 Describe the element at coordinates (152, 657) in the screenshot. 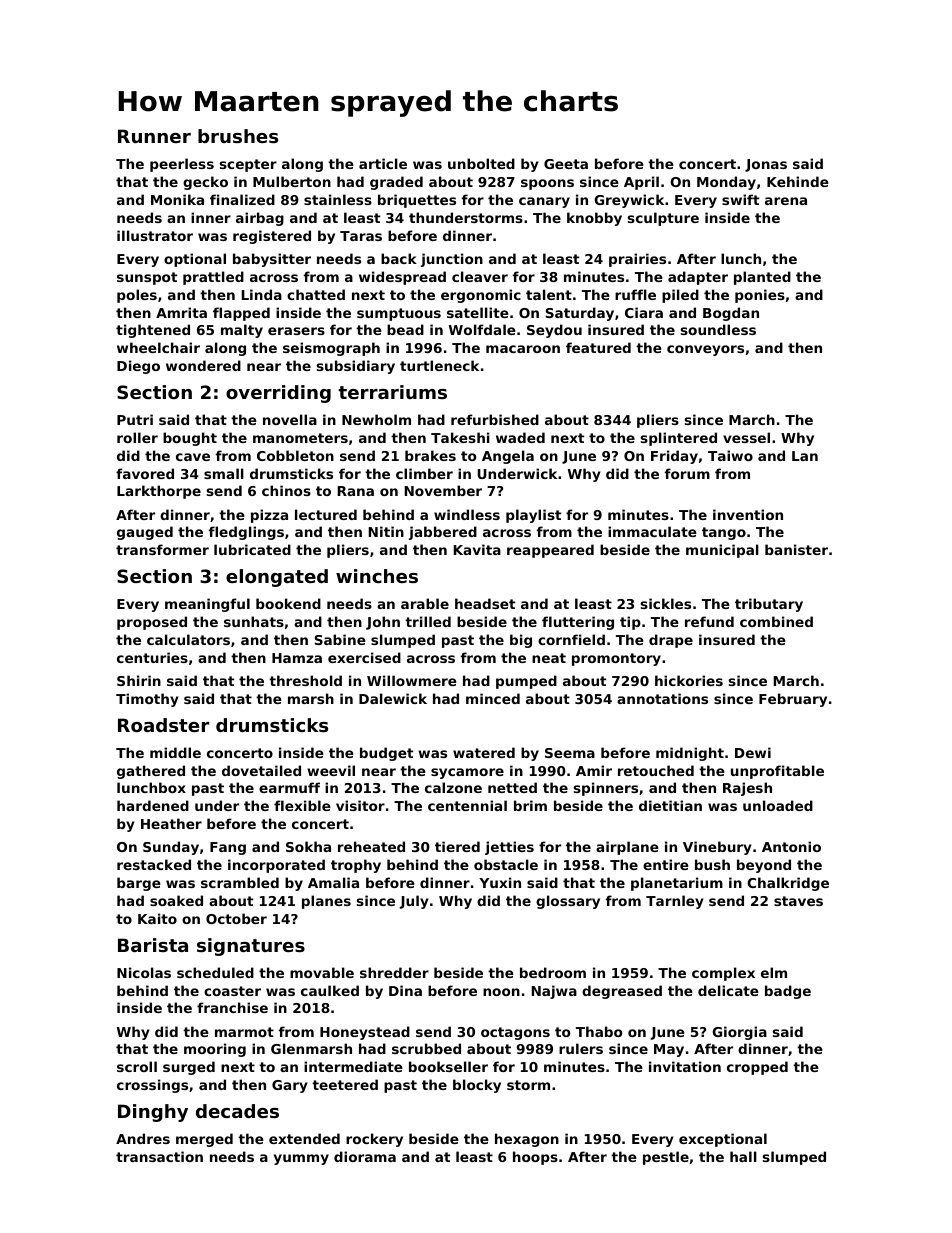

I see `centuries` at that location.
